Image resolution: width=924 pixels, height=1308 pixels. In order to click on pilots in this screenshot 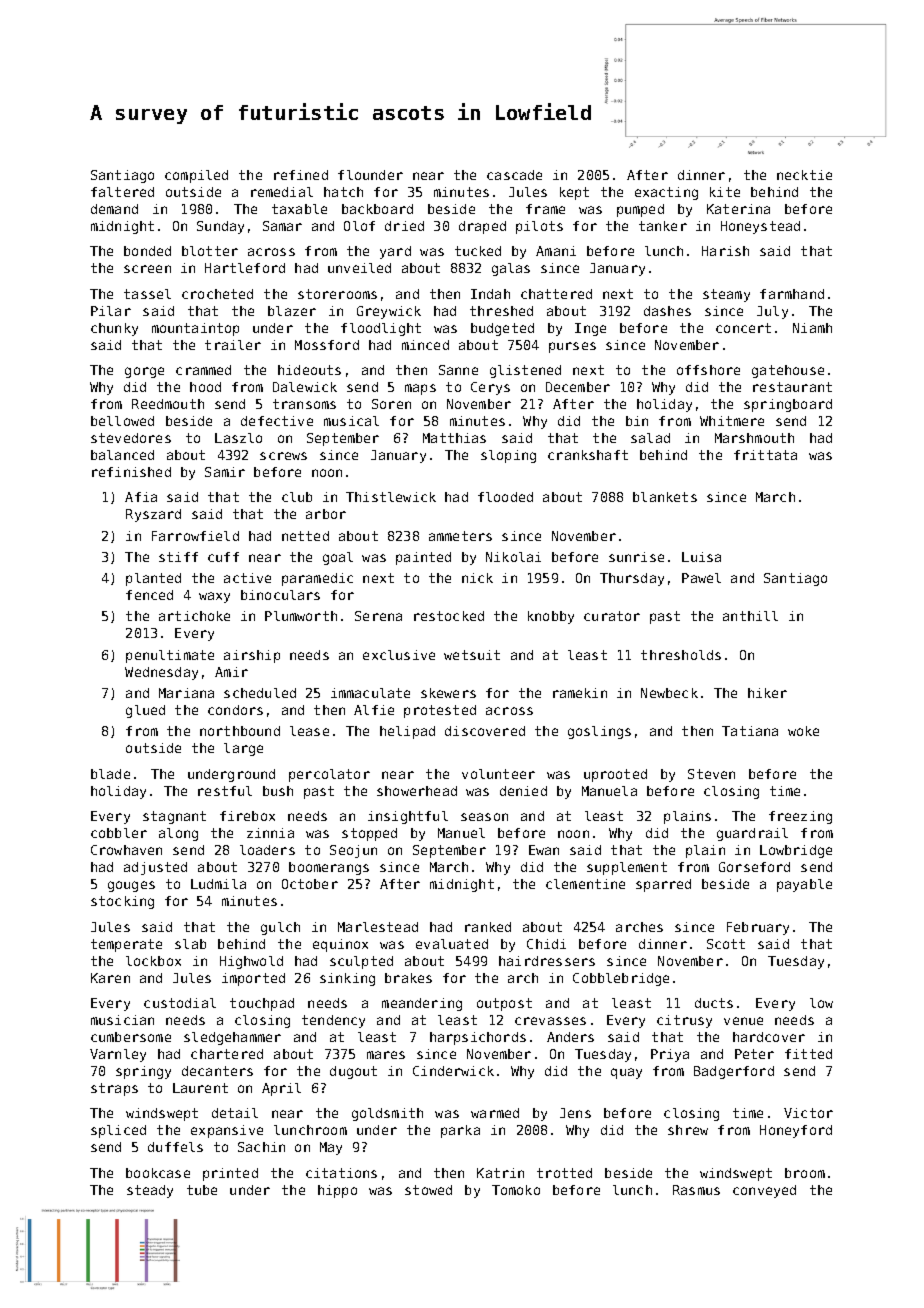, I will do `click(539, 227)`.
